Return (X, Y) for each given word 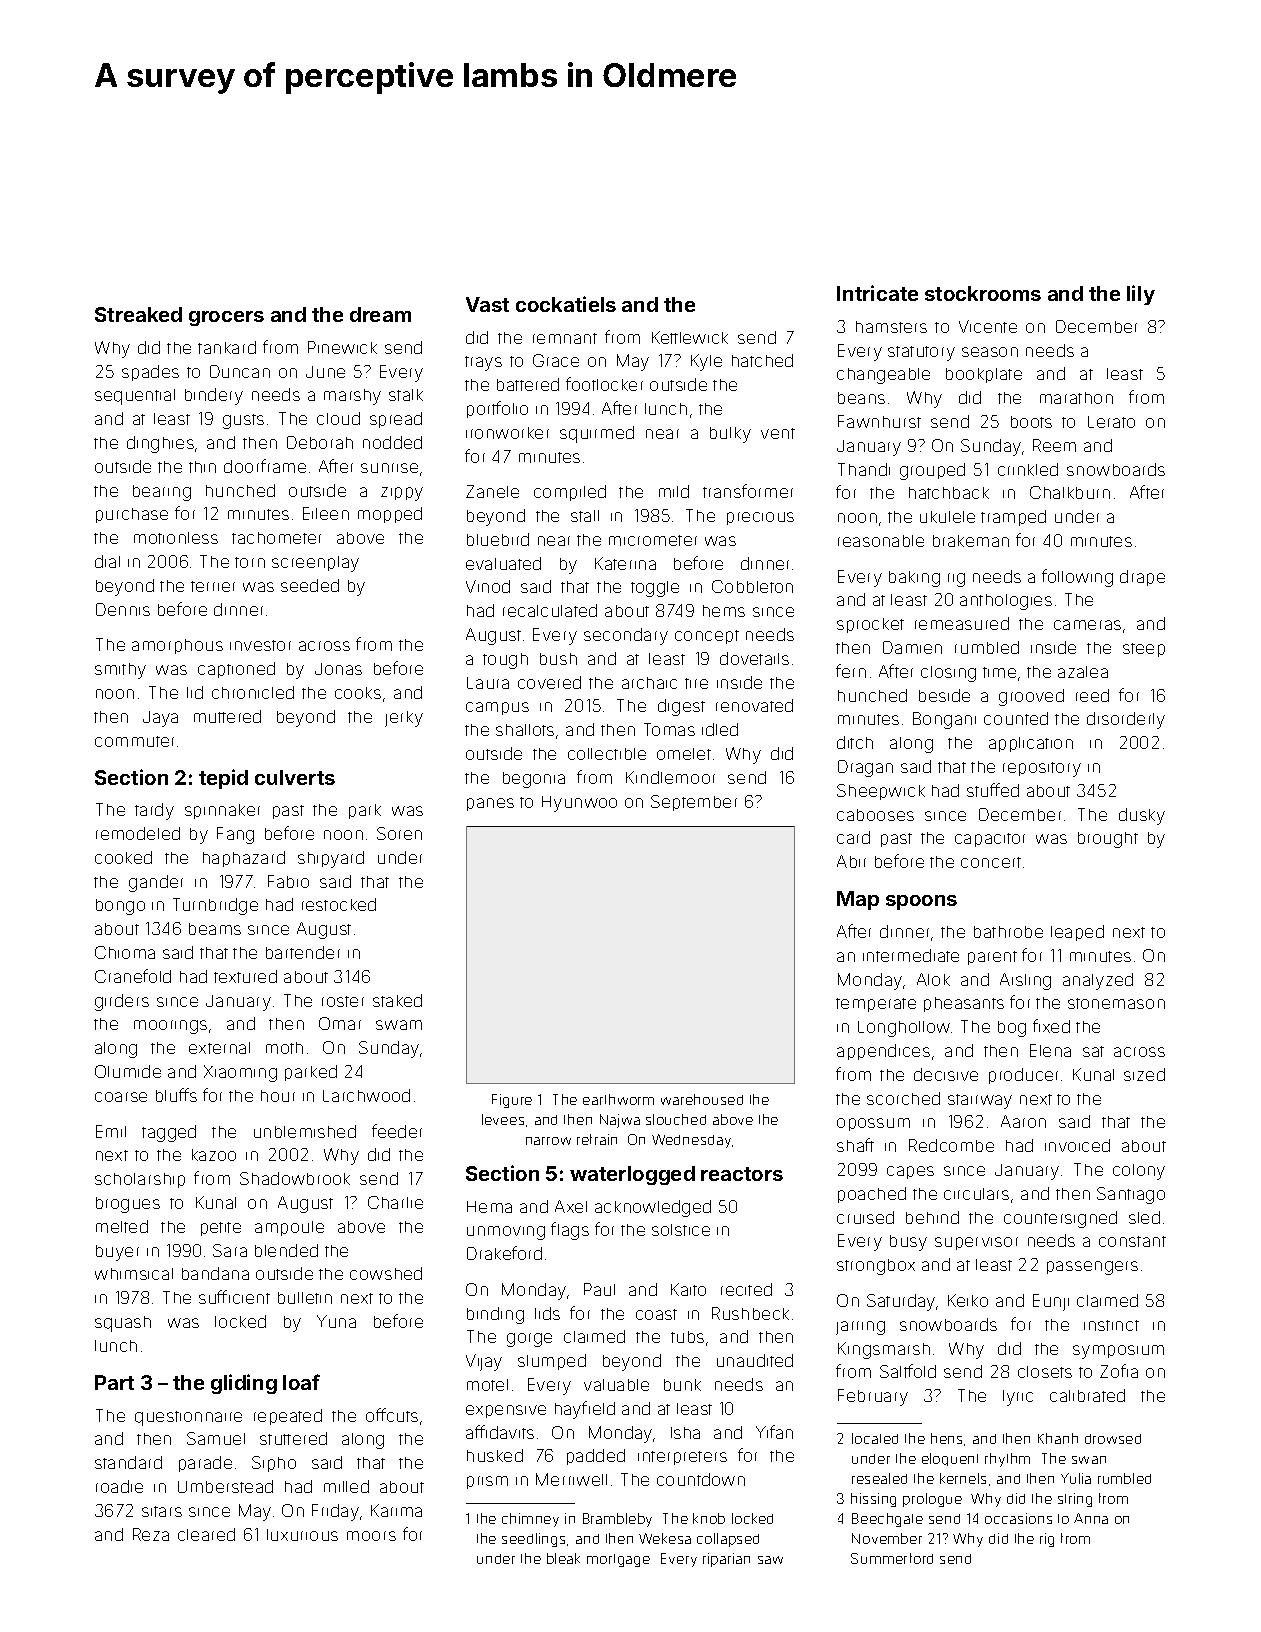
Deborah (320, 442)
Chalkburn (1070, 492)
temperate (876, 1005)
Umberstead (225, 1486)
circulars (976, 1194)
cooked (123, 857)
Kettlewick (690, 337)
